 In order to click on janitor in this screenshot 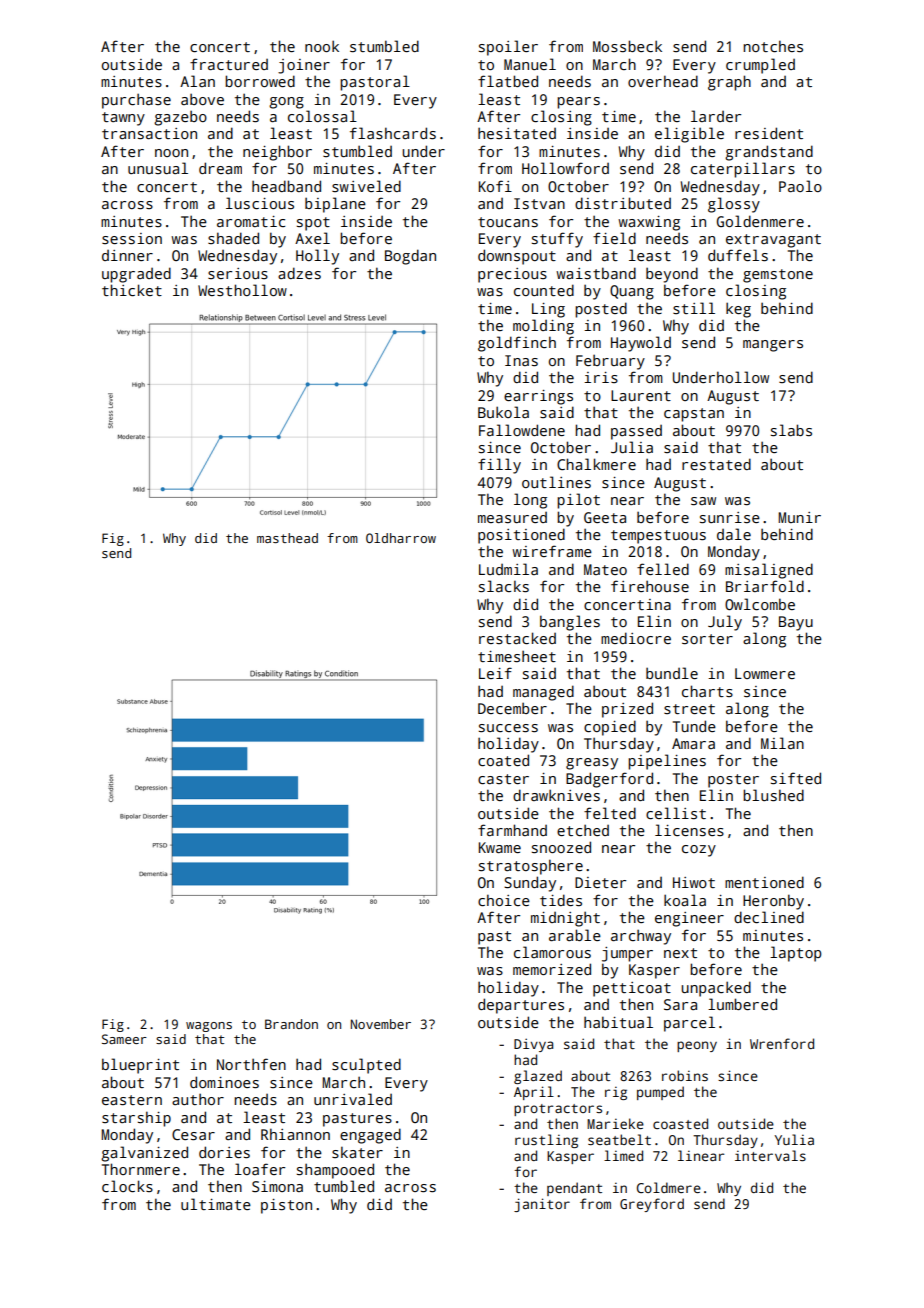, I will do `click(542, 1205)`.
